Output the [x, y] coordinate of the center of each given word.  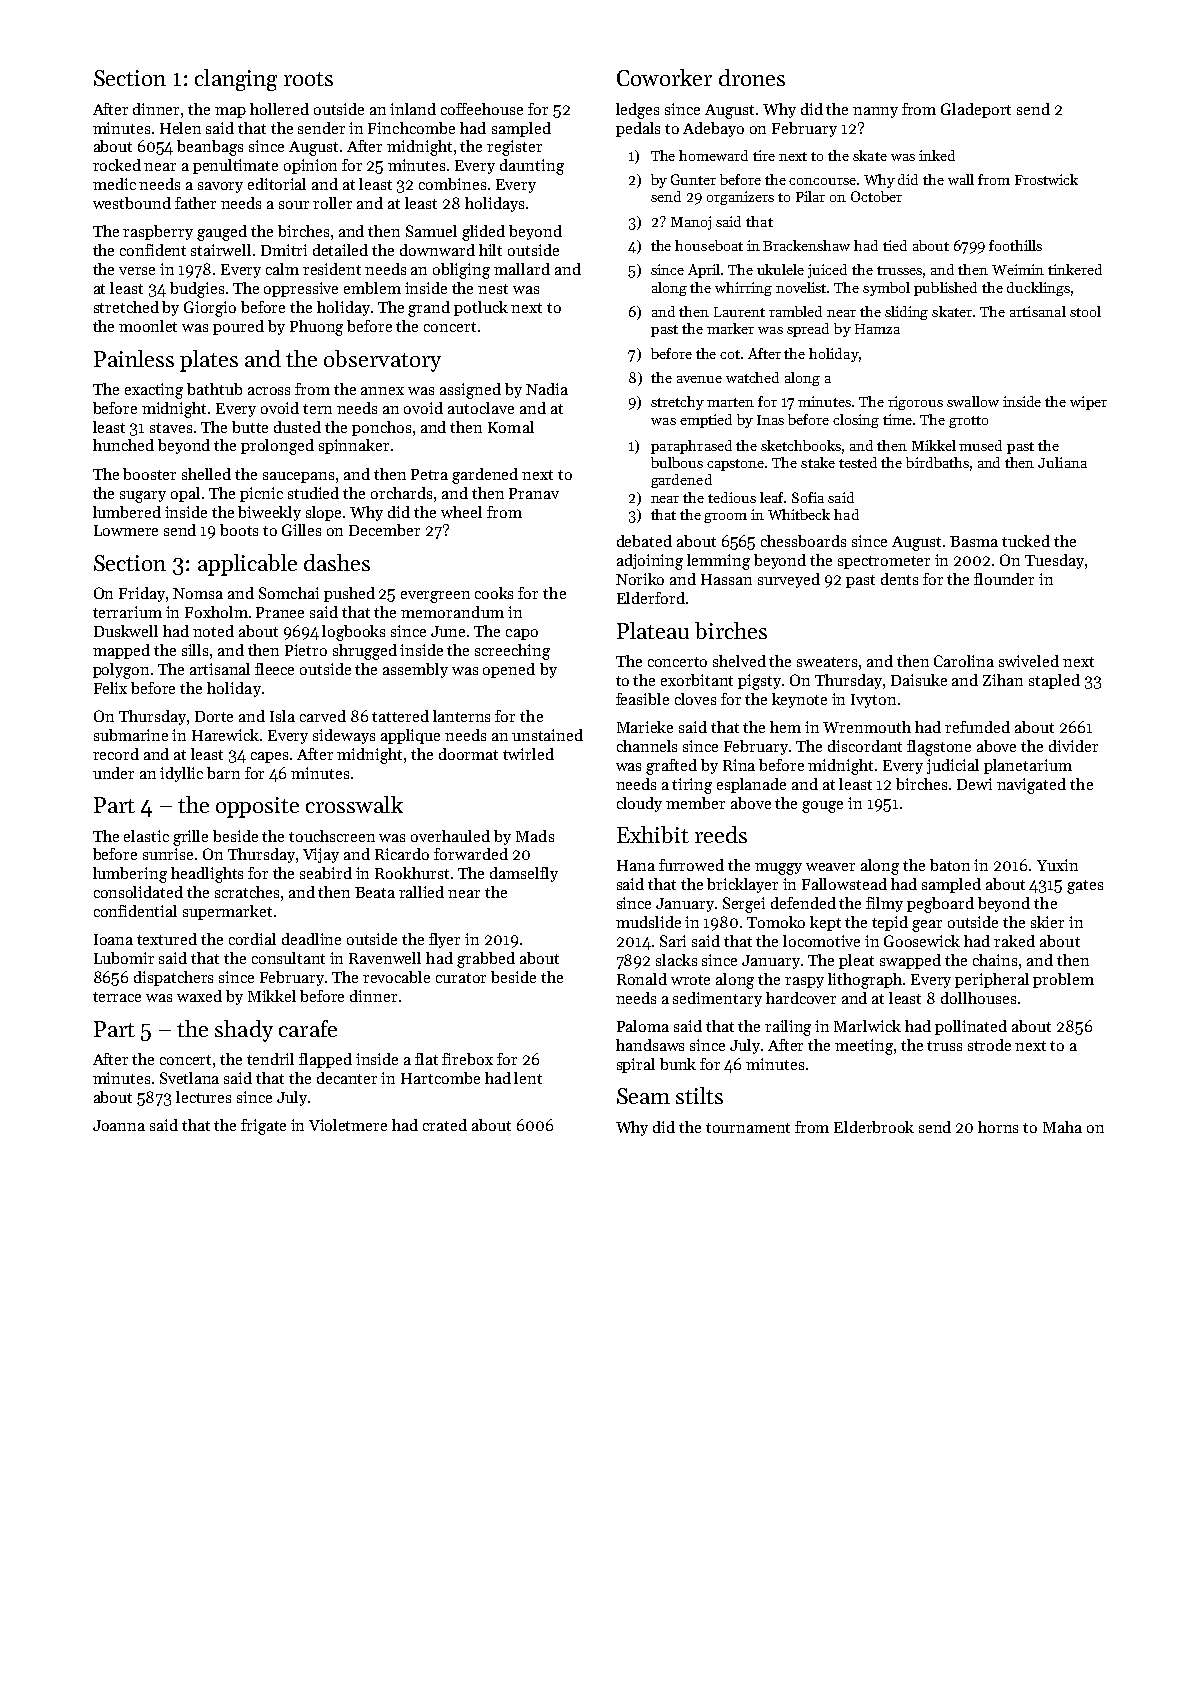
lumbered [127, 512]
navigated [1031, 786]
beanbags [210, 148]
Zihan [1003, 680]
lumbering [130, 875]
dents [899, 579]
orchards [401, 493]
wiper [1088, 403]
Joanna [119, 1125]
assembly [415, 670]
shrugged [365, 652]
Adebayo [713, 129]
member [695, 803]
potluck [481, 308]
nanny [875, 112]
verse [137, 271]
